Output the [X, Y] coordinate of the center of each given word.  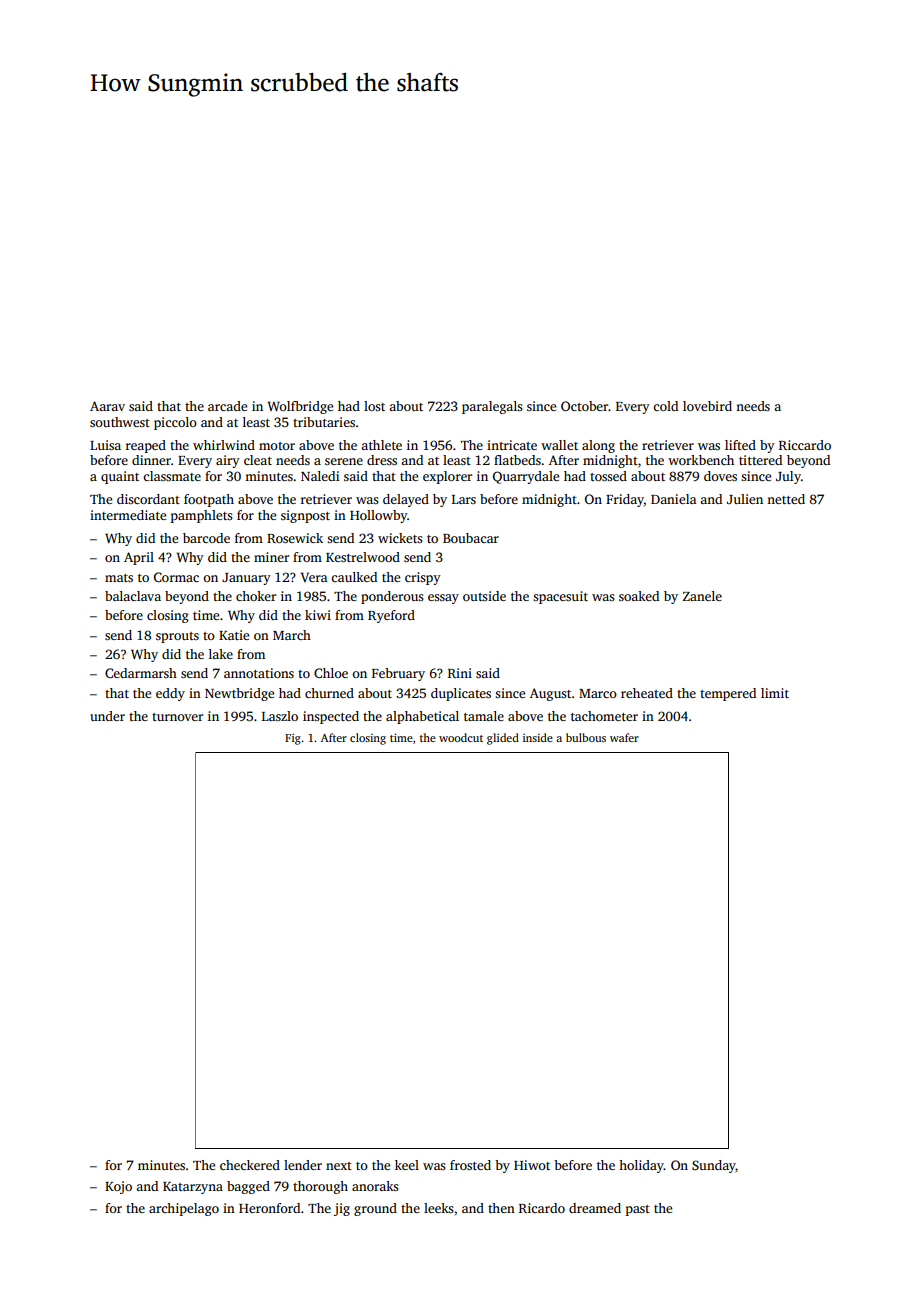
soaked [639, 596]
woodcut [461, 737]
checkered [250, 1165]
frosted [470, 1165]
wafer [624, 737]
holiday [641, 1166]
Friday [625, 500]
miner [271, 557]
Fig [293, 739]
